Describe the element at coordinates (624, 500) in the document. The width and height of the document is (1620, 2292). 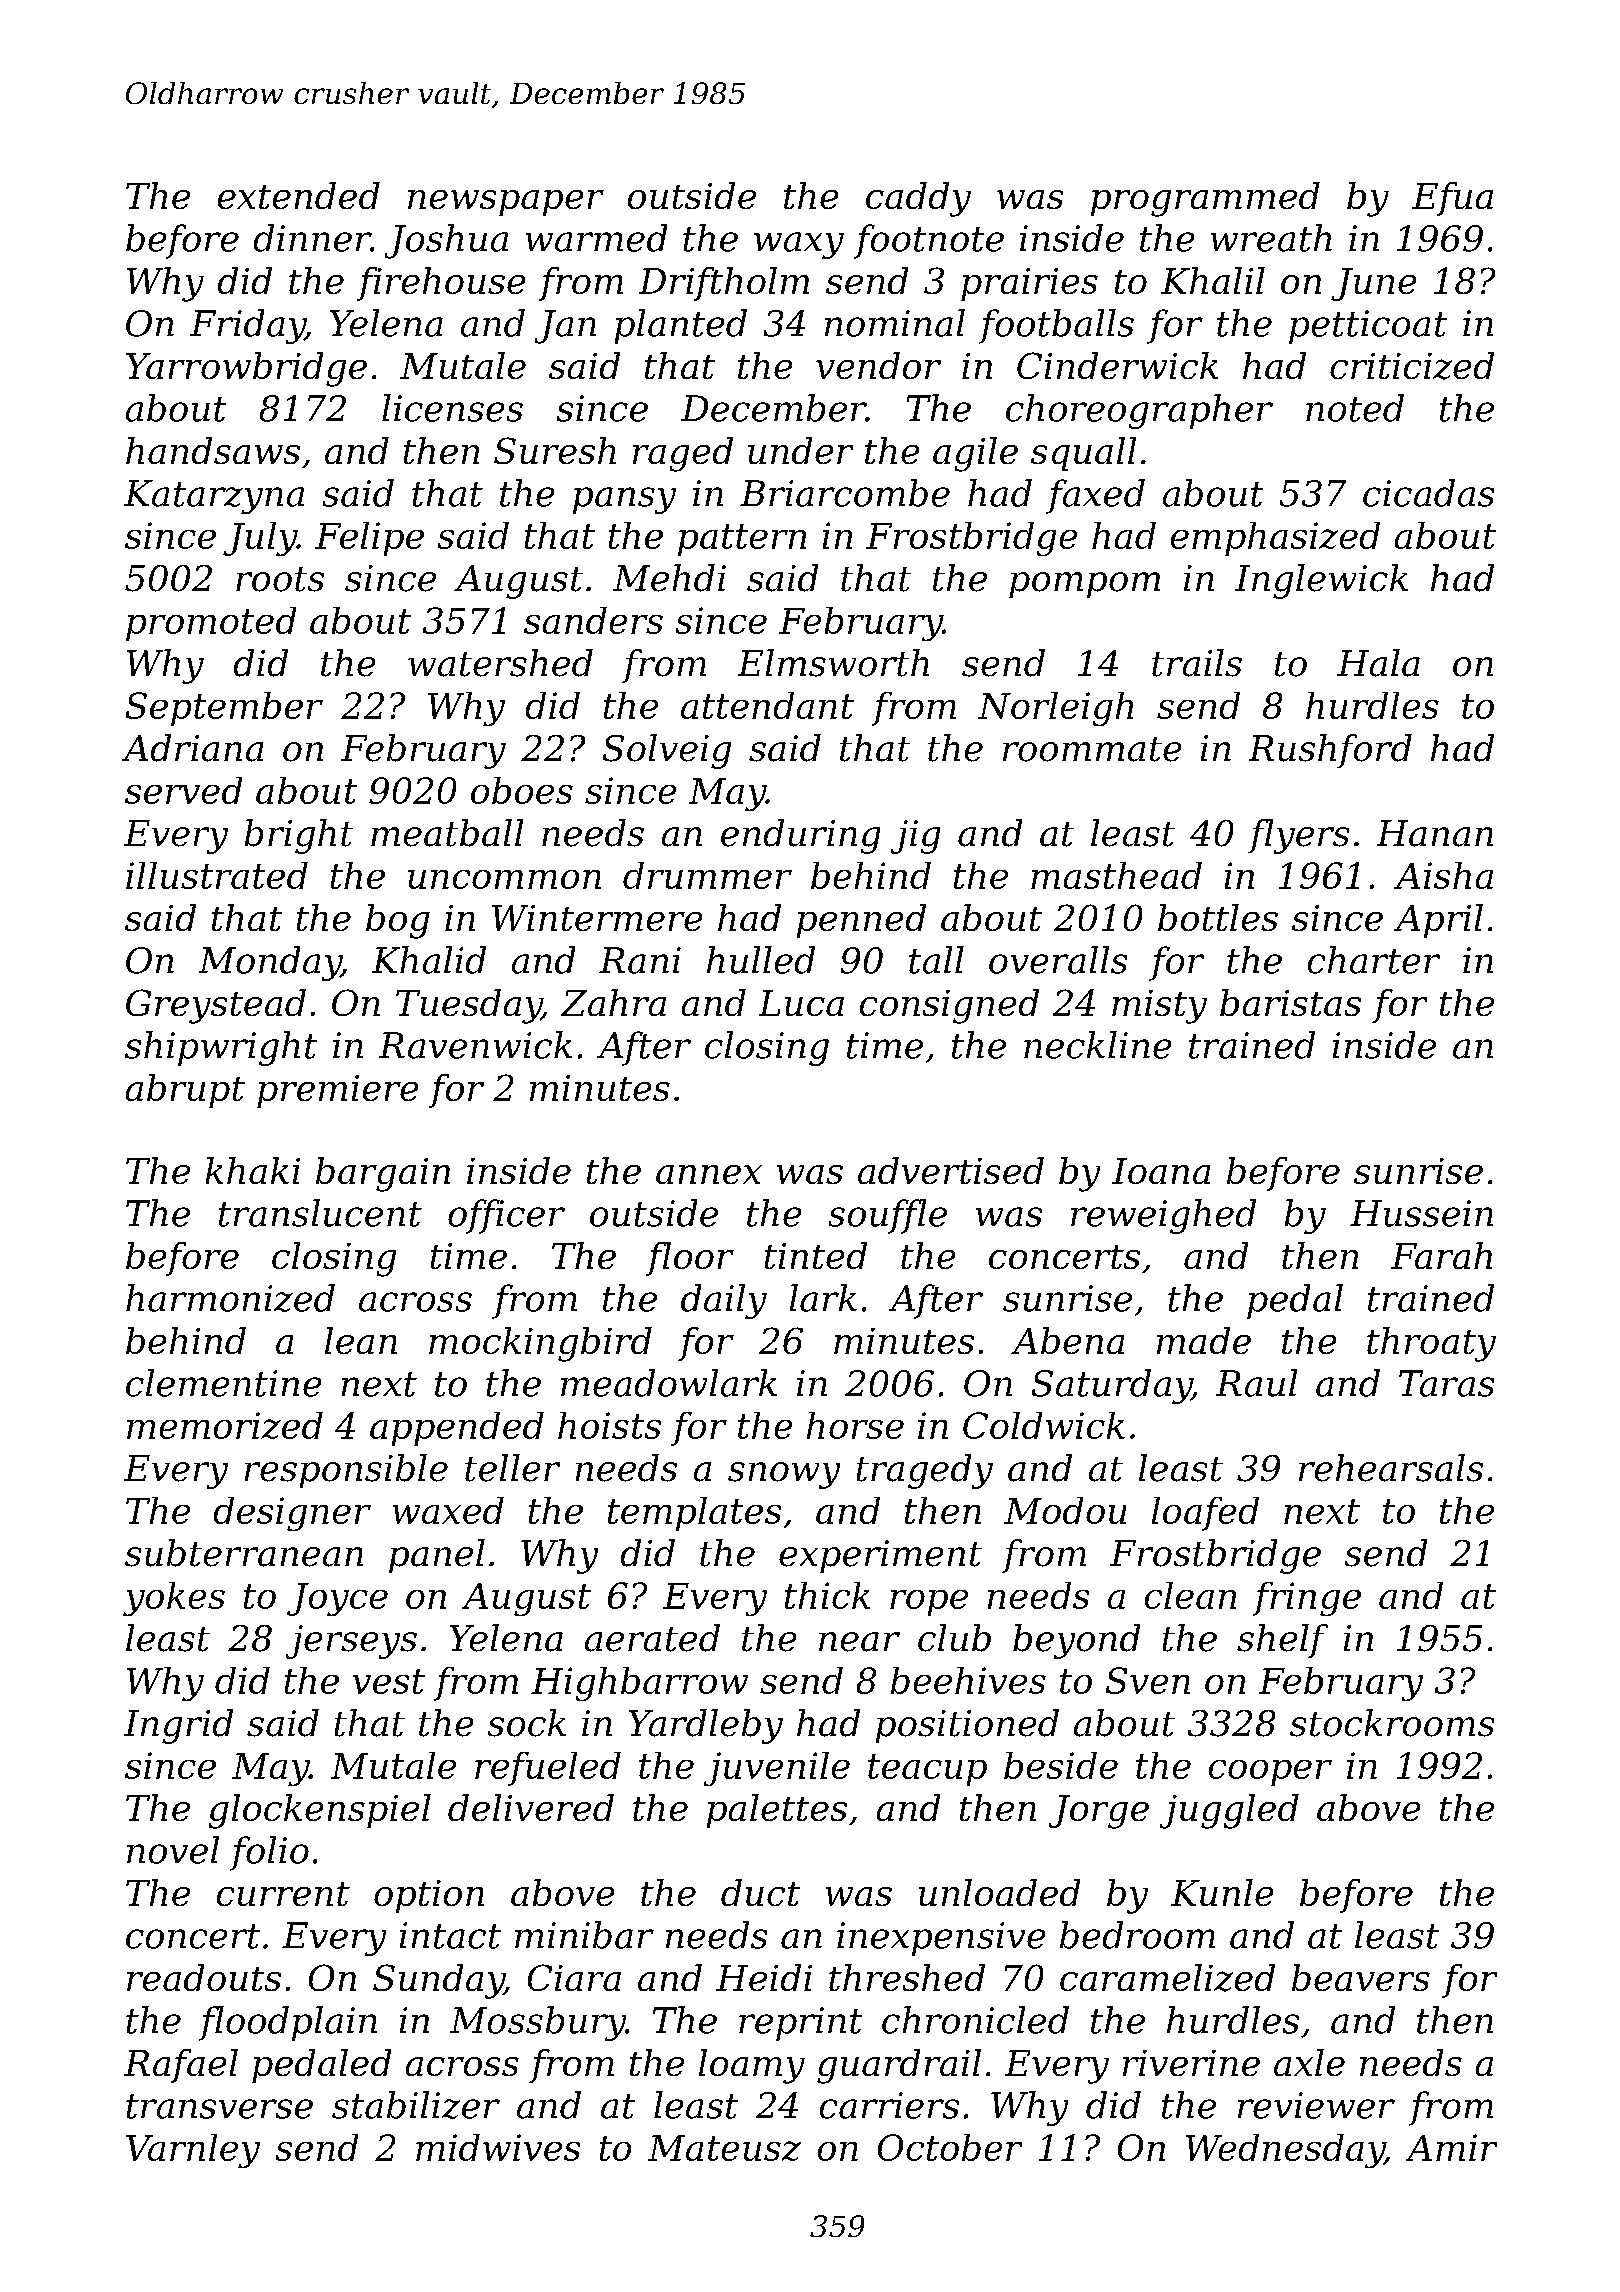
I see `pansy` at that location.
